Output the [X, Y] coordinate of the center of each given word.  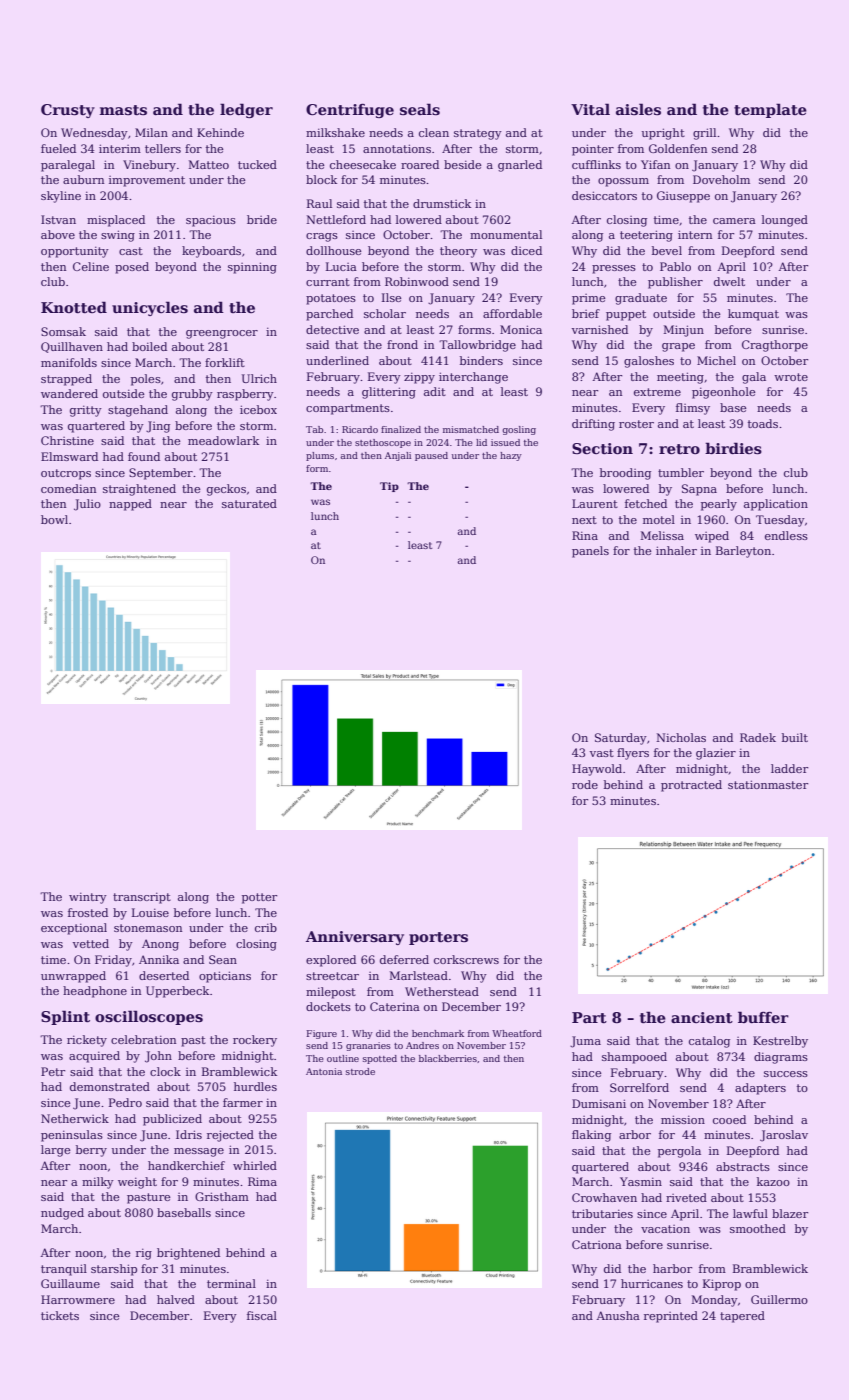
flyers [633, 754]
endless [786, 535]
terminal [231, 1283]
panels [590, 552]
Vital [590, 109]
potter [259, 898]
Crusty [68, 111]
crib [266, 927]
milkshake [335, 132]
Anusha [618, 1315]
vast [602, 753]
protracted [691, 786]
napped [130, 505]
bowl [54, 519]
